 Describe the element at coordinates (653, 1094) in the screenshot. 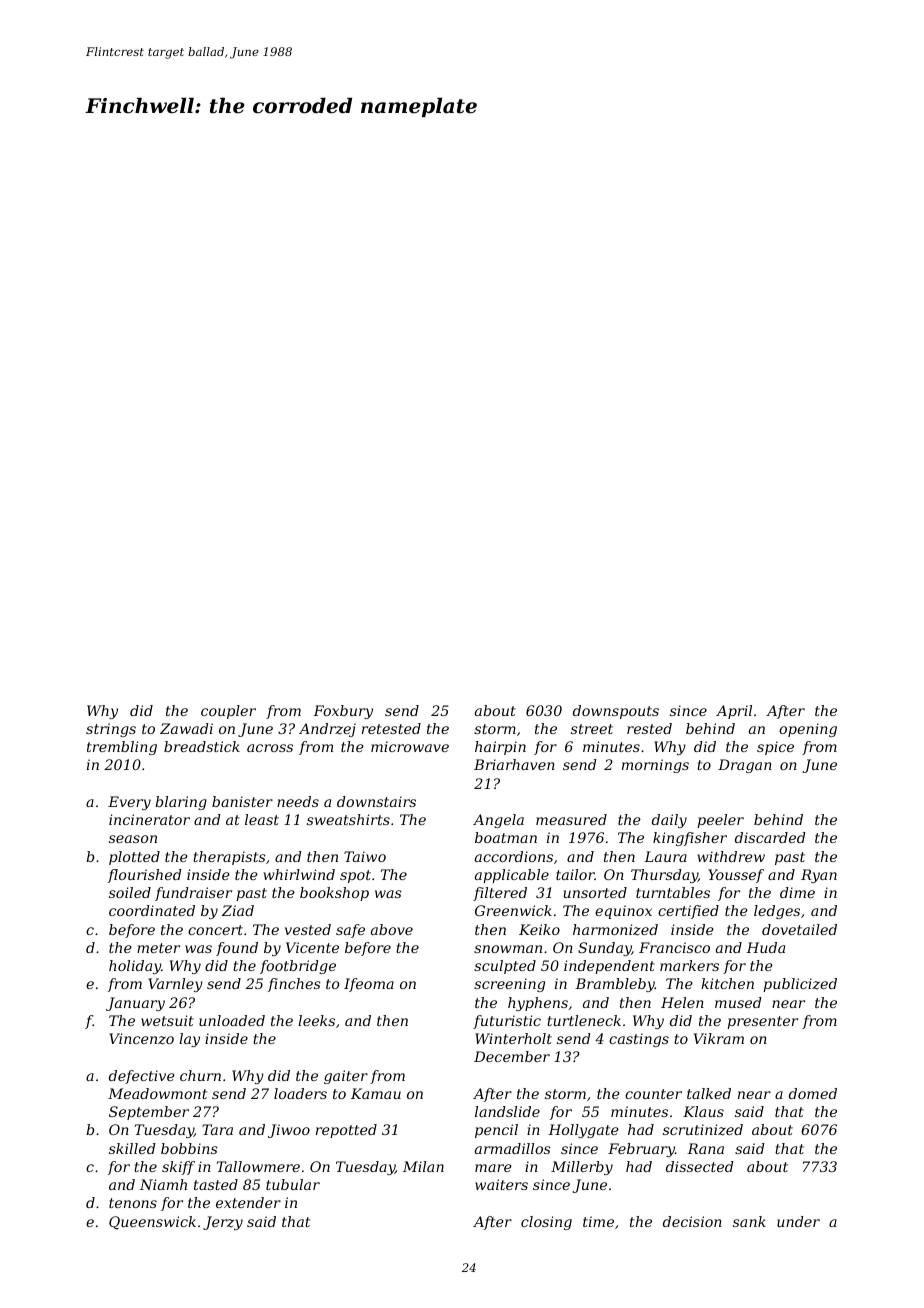

I see `counter` at that location.
